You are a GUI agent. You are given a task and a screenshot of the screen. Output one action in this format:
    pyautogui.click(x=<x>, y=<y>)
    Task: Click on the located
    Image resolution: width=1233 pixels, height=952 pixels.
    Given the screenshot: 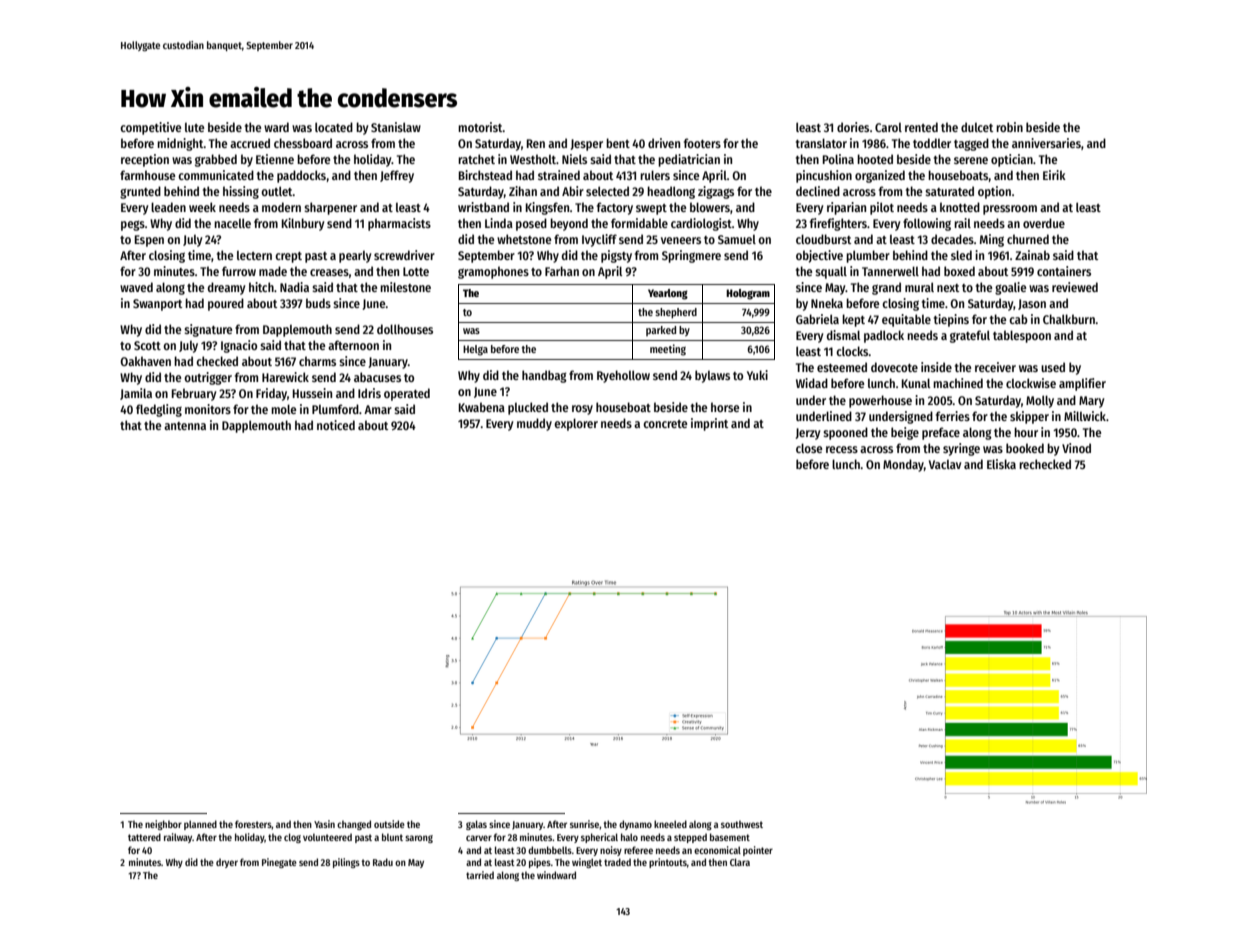 What is the action you would take?
    pyautogui.click(x=334, y=127)
